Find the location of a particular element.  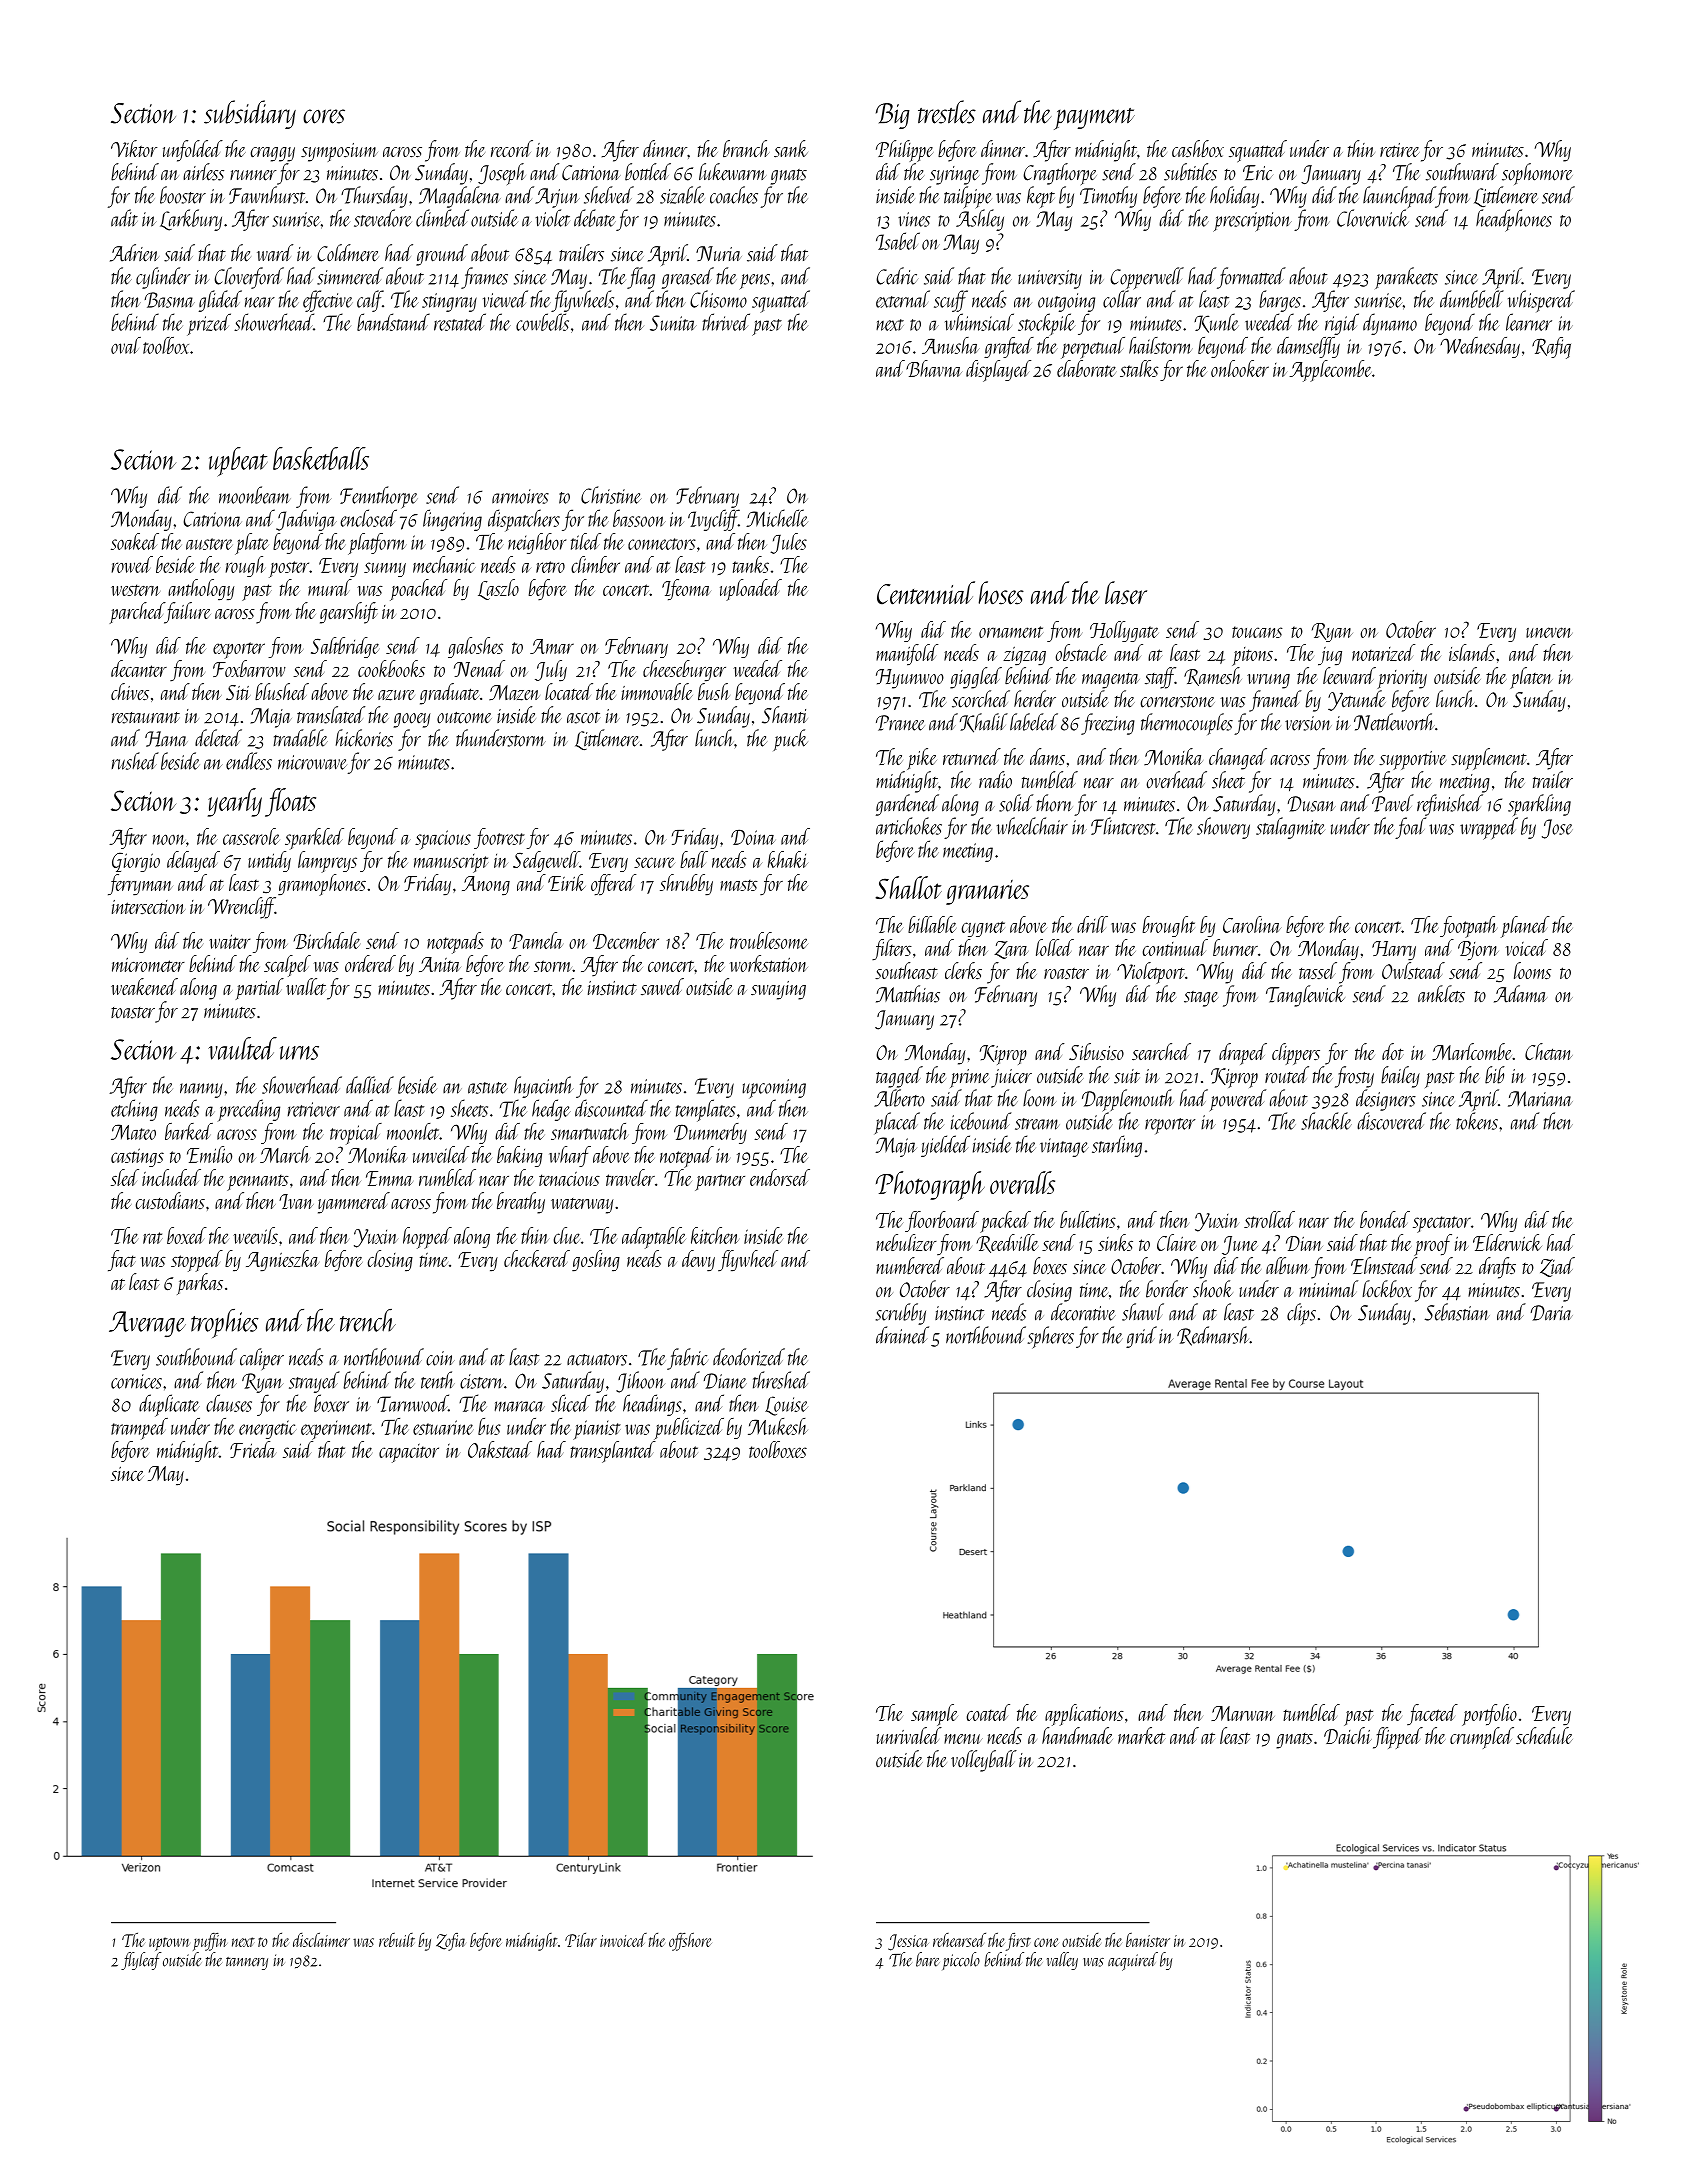

flyleaf is located at coordinates (141, 1961).
